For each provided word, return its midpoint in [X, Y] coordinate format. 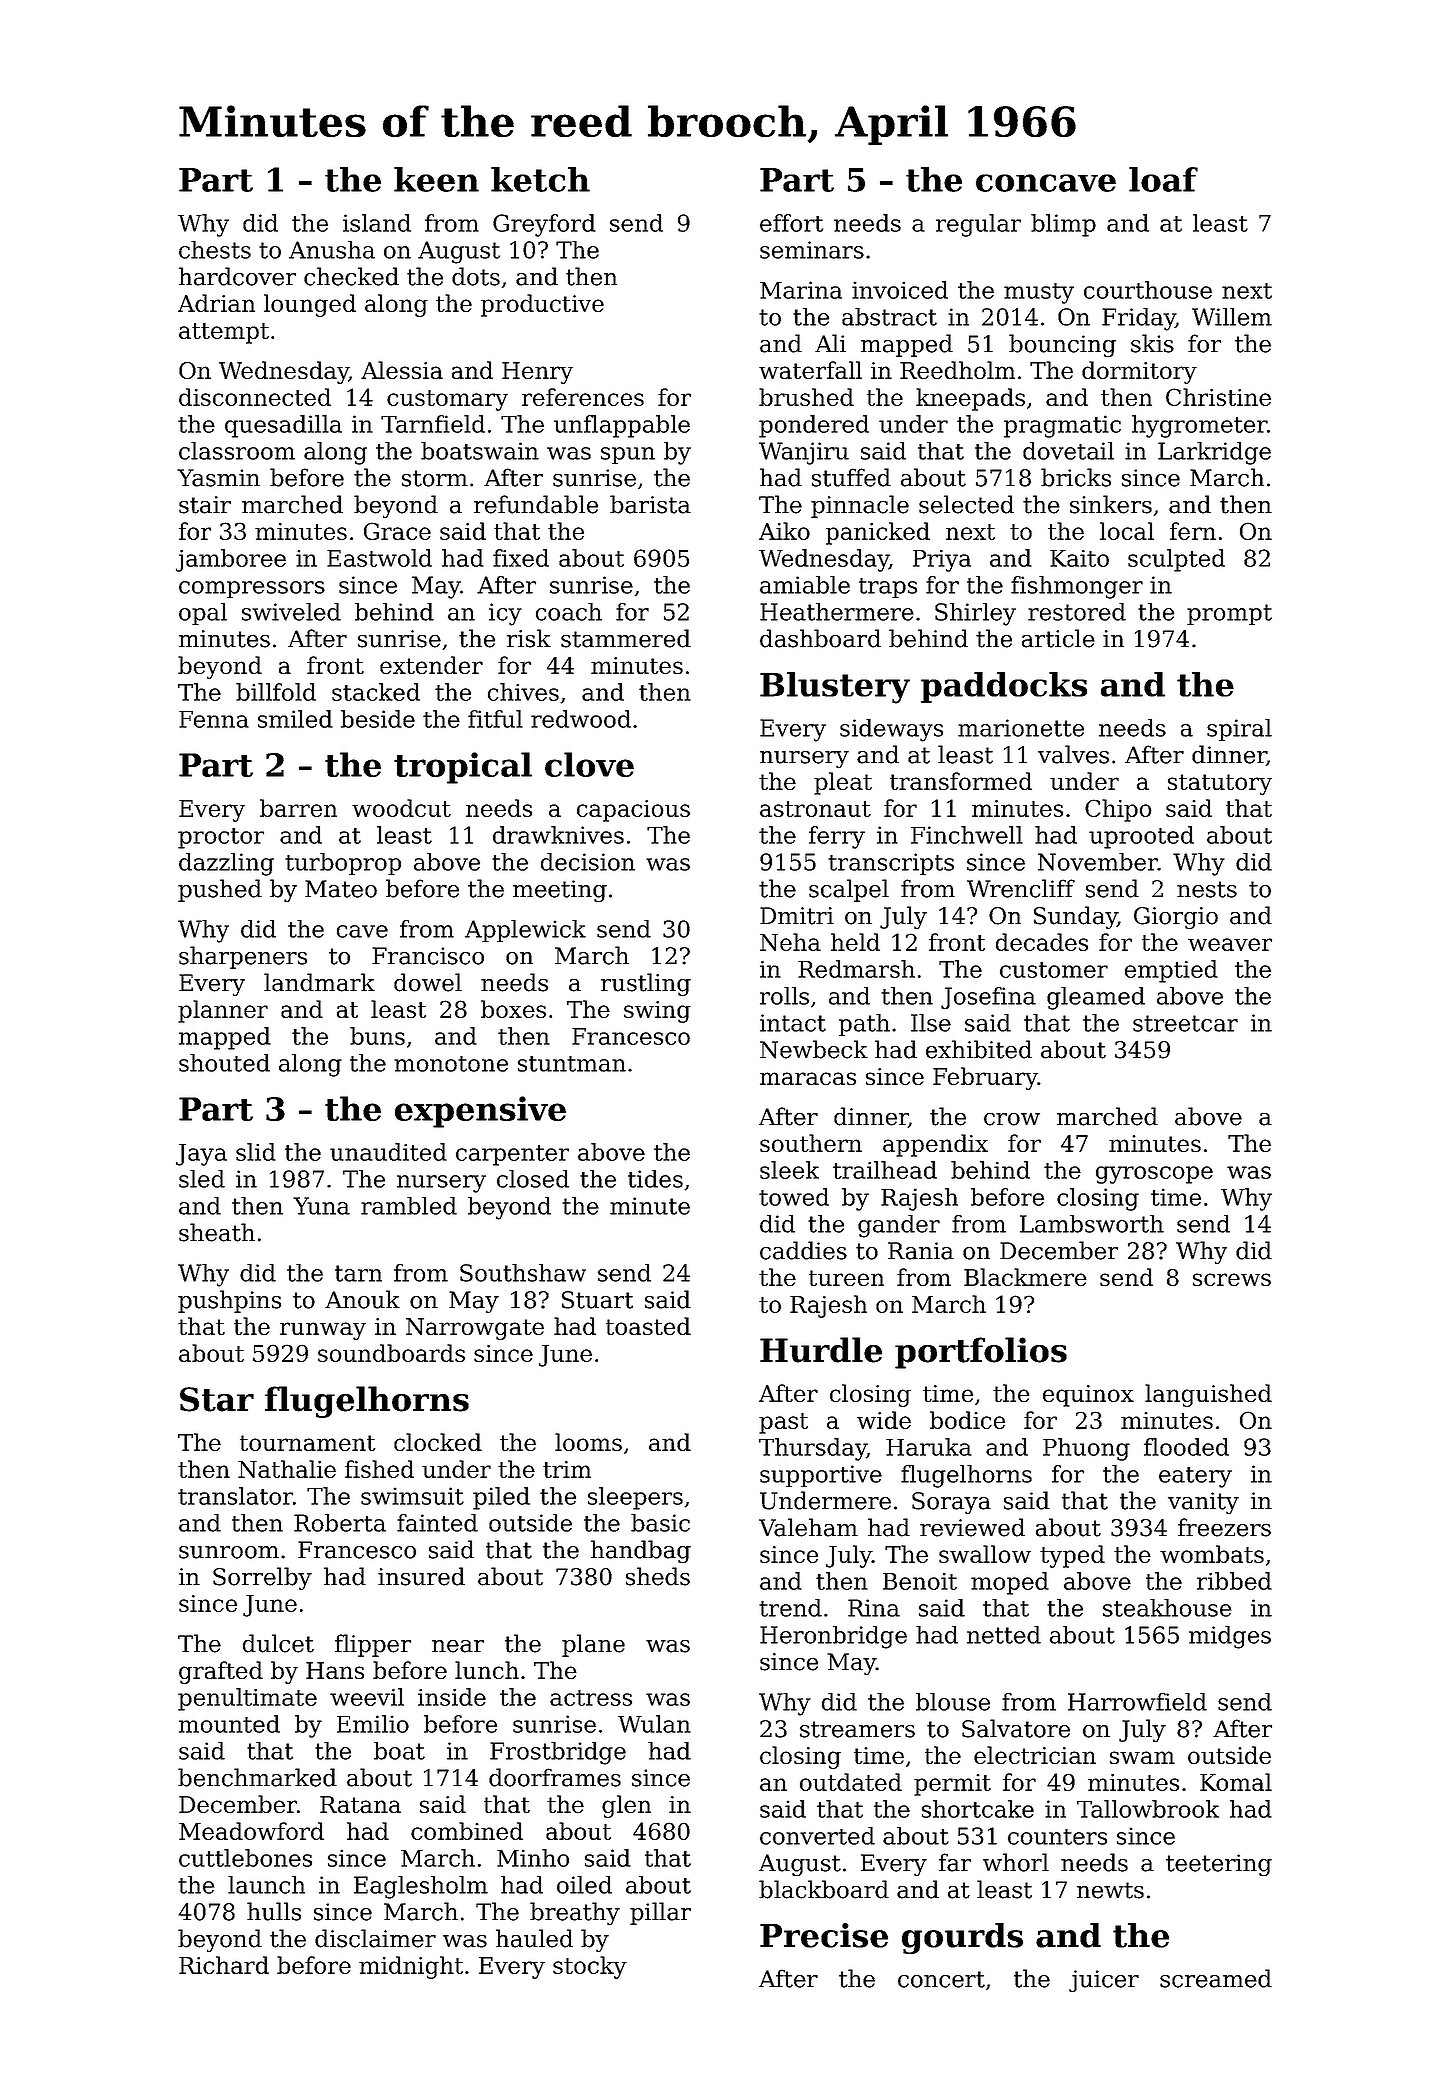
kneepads [970, 399]
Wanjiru [804, 453]
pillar [660, 1913]
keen [436, 179]
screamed [1216, 1978]
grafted [221, 1672]
